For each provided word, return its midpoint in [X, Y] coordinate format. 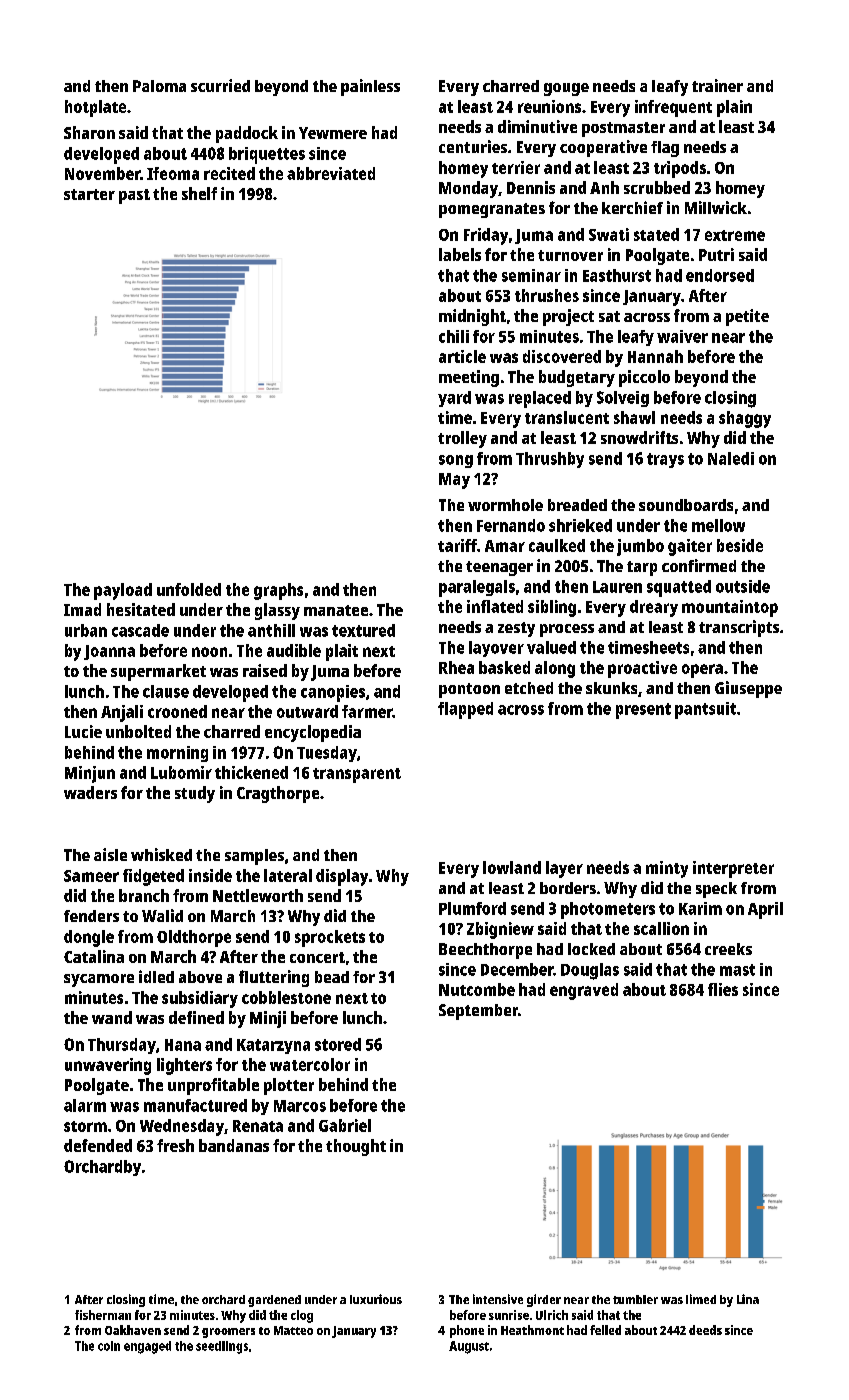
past [134, 196]
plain [734, 108]
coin [109, 1346]
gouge [566, 89]
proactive [642, 669]
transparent [357, 775]
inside [210, 875]
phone [467, 1331]
